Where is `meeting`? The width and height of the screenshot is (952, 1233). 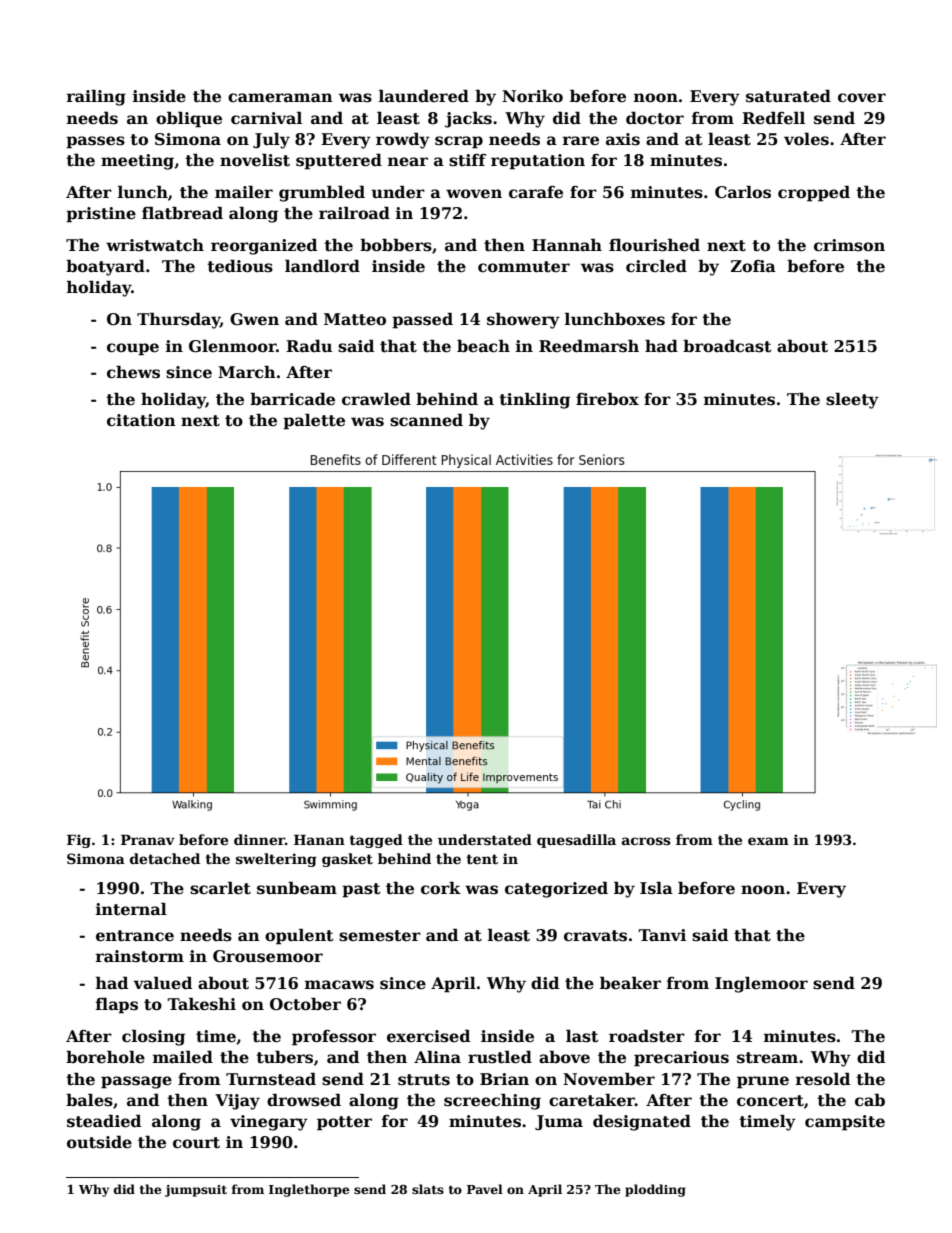
meeting is located at coordinates (137, 162).
